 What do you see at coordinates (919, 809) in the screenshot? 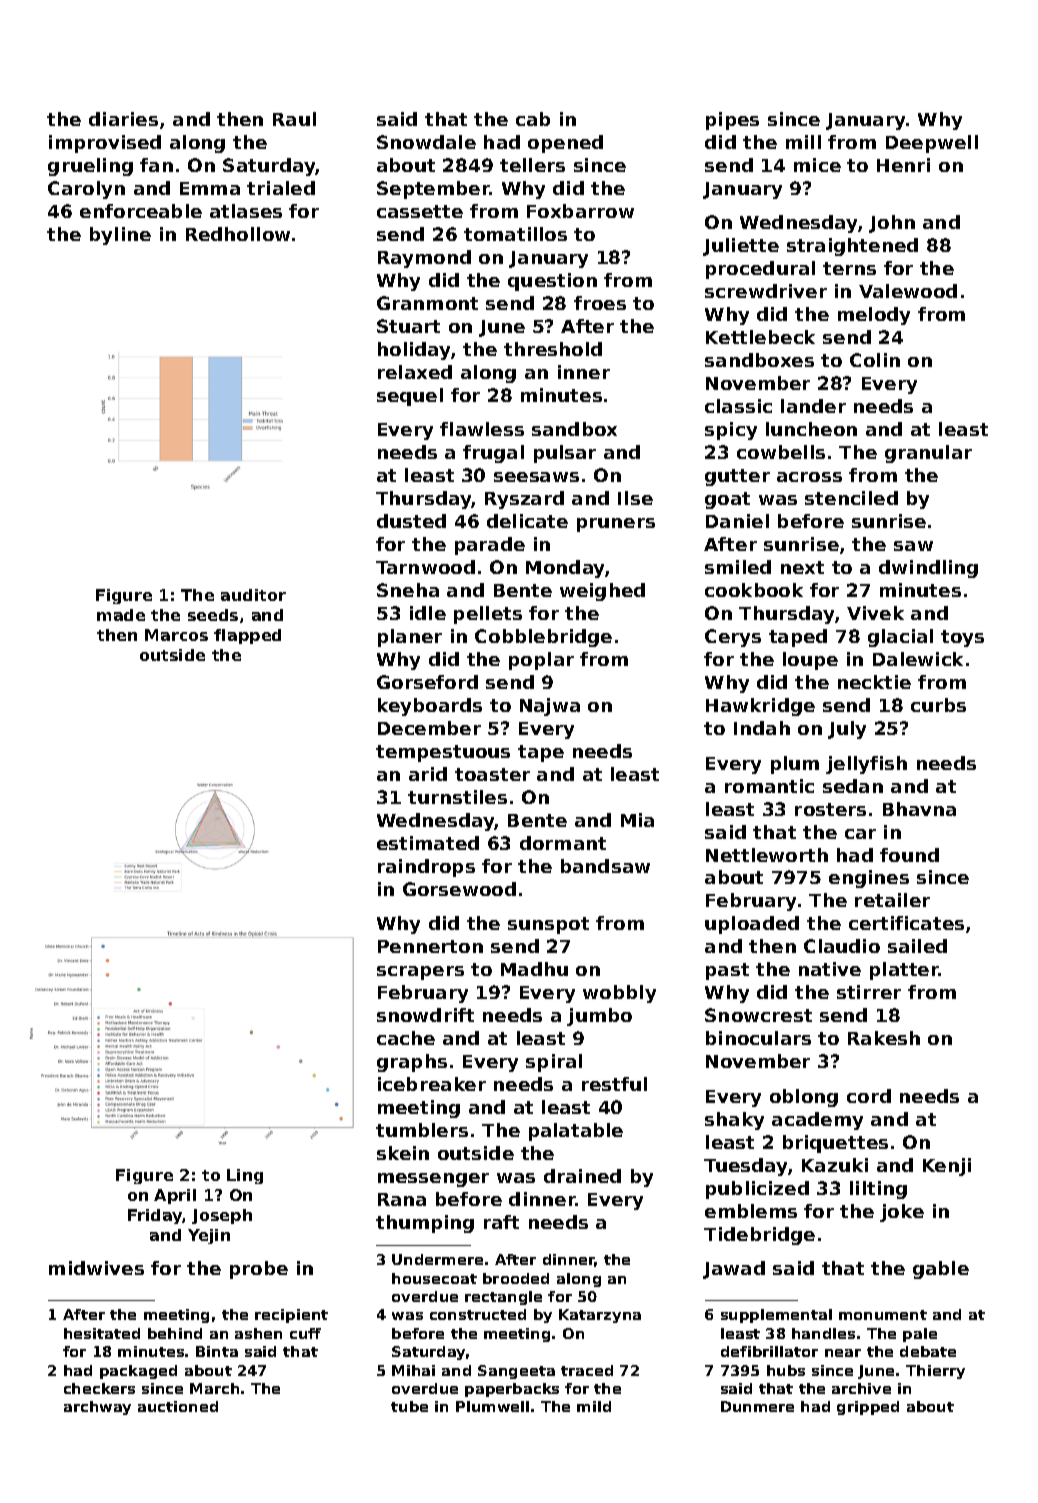
I see `Bhavna` at bounding box center [919, 809].
